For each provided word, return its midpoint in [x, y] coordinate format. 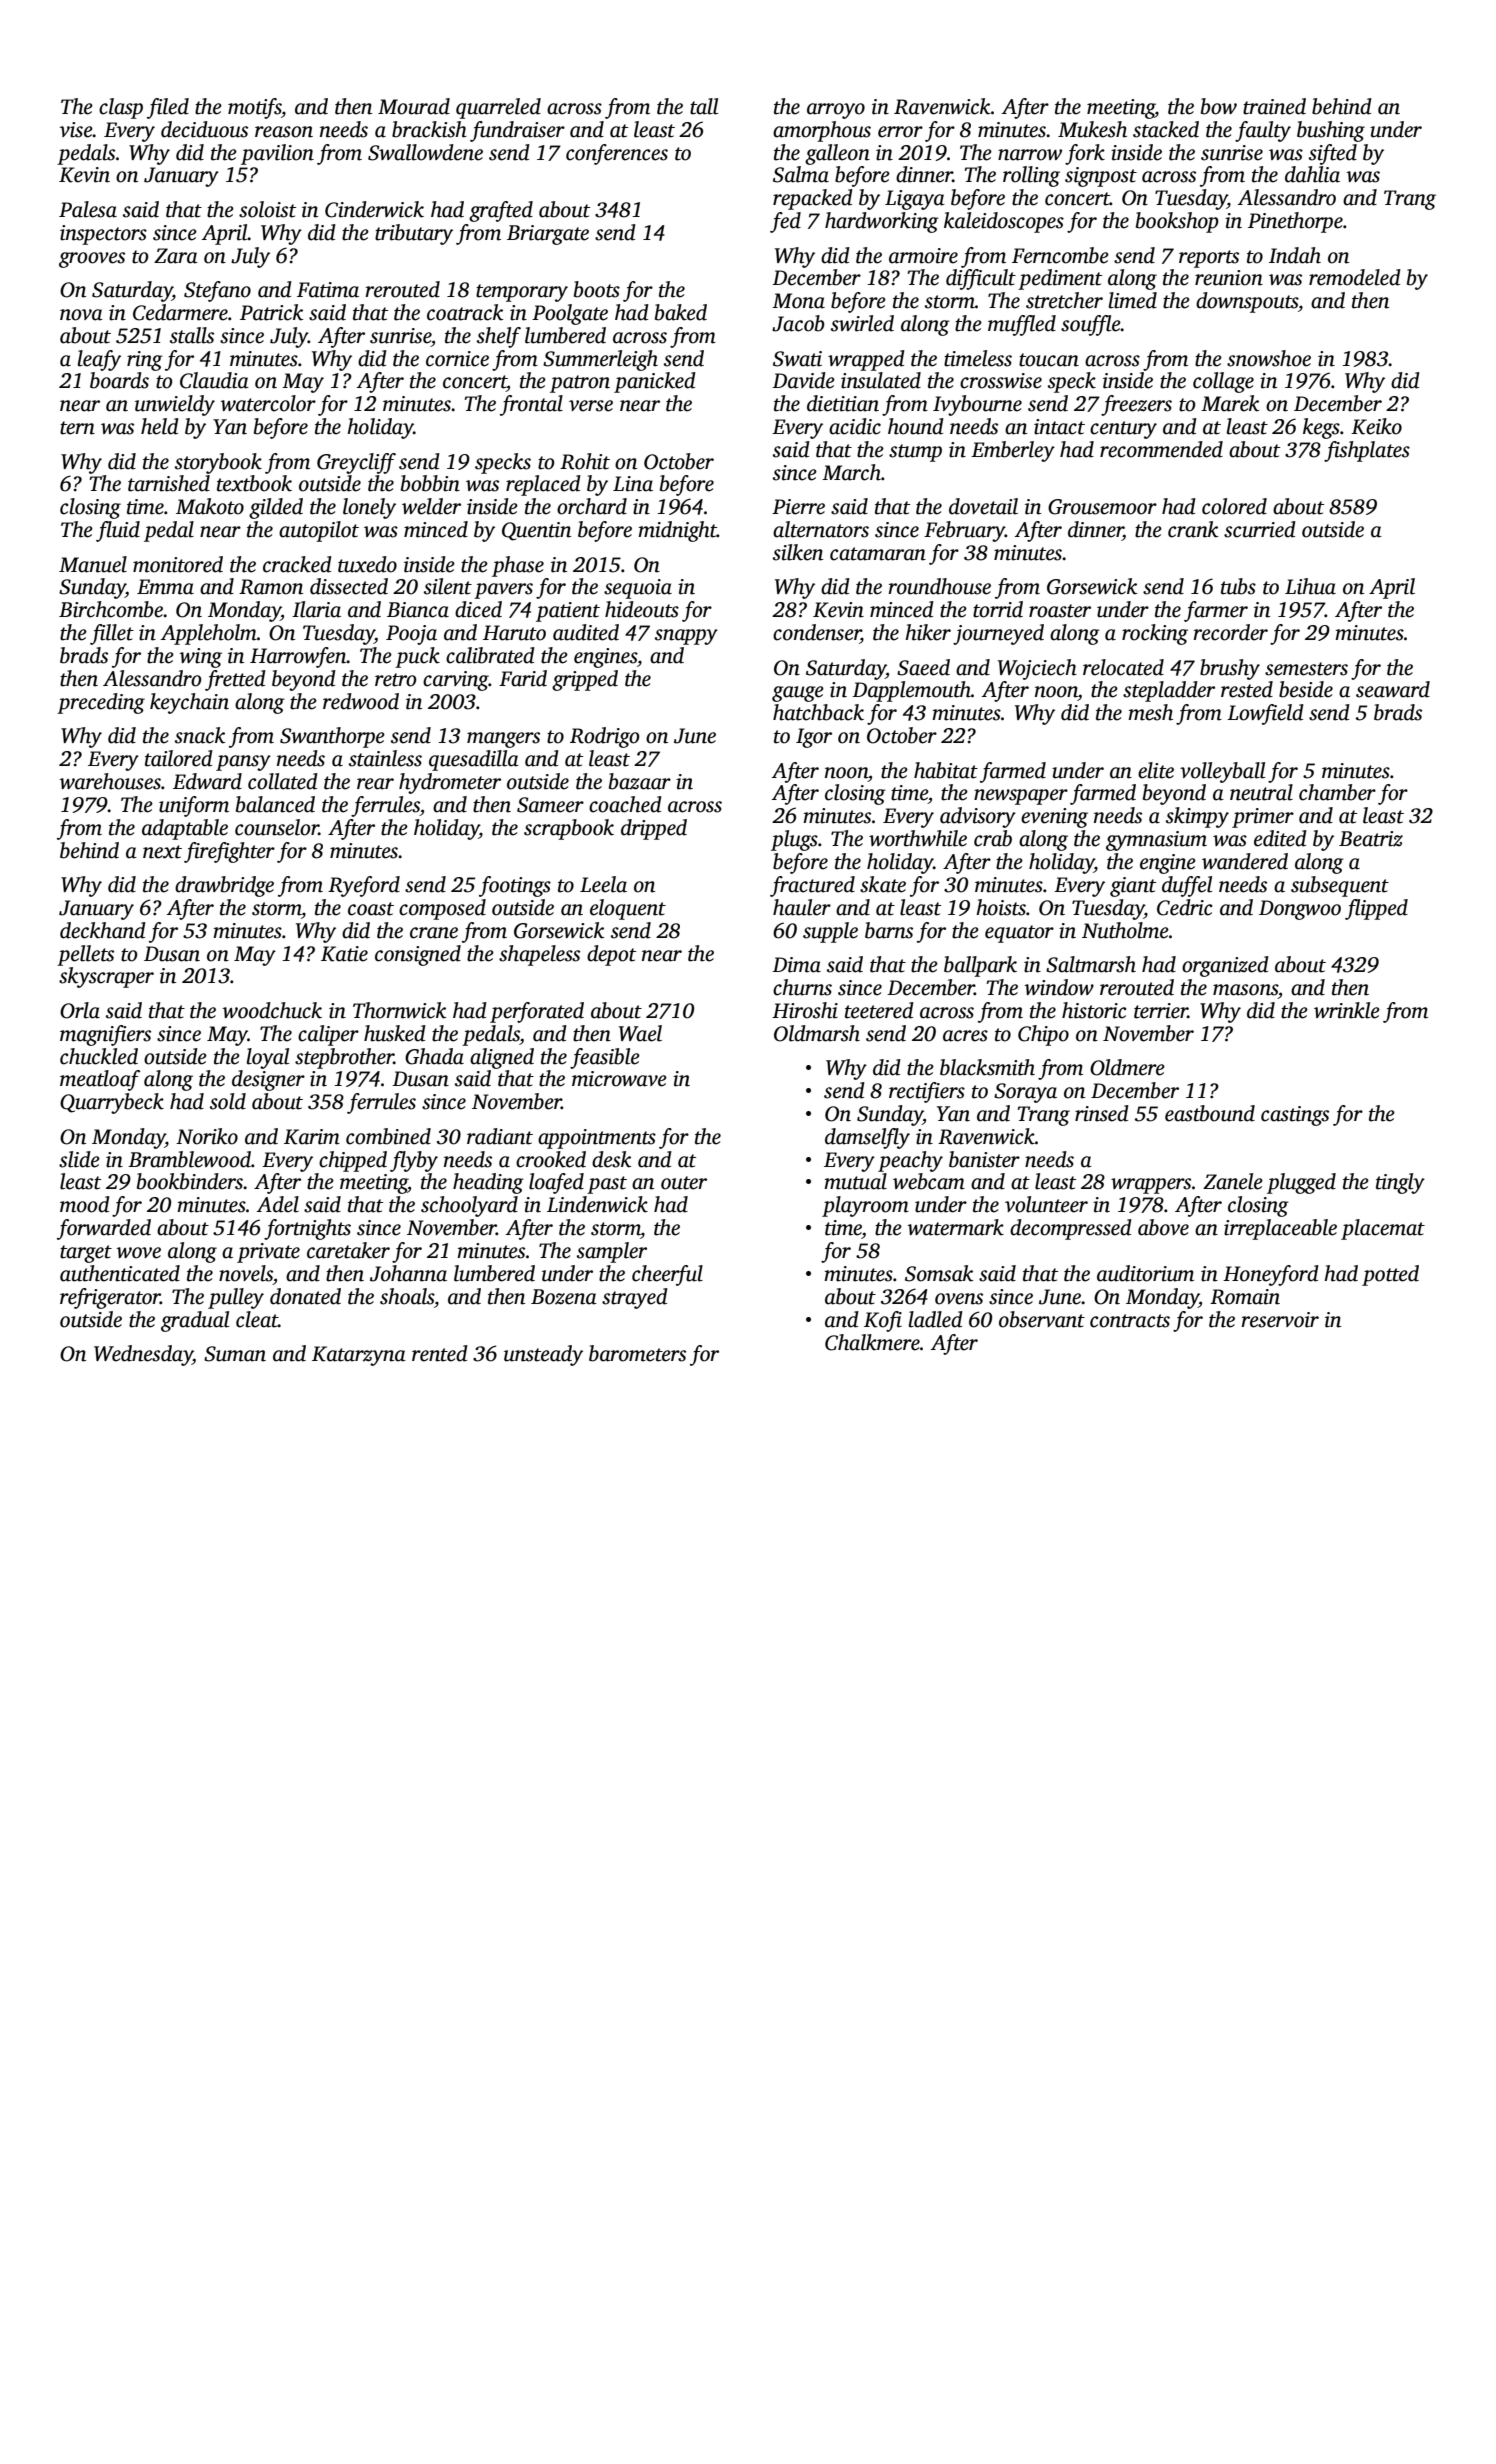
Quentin [536, 531]
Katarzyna [359, 1356]
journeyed [998, 634]
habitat [946, 770]
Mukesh [1092, 129]
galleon [837, 154]
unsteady [543, 1355]
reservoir [1280, 1320]
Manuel [93, 564]
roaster [1060, 611]
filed [168, 108]
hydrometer [450, 783]
